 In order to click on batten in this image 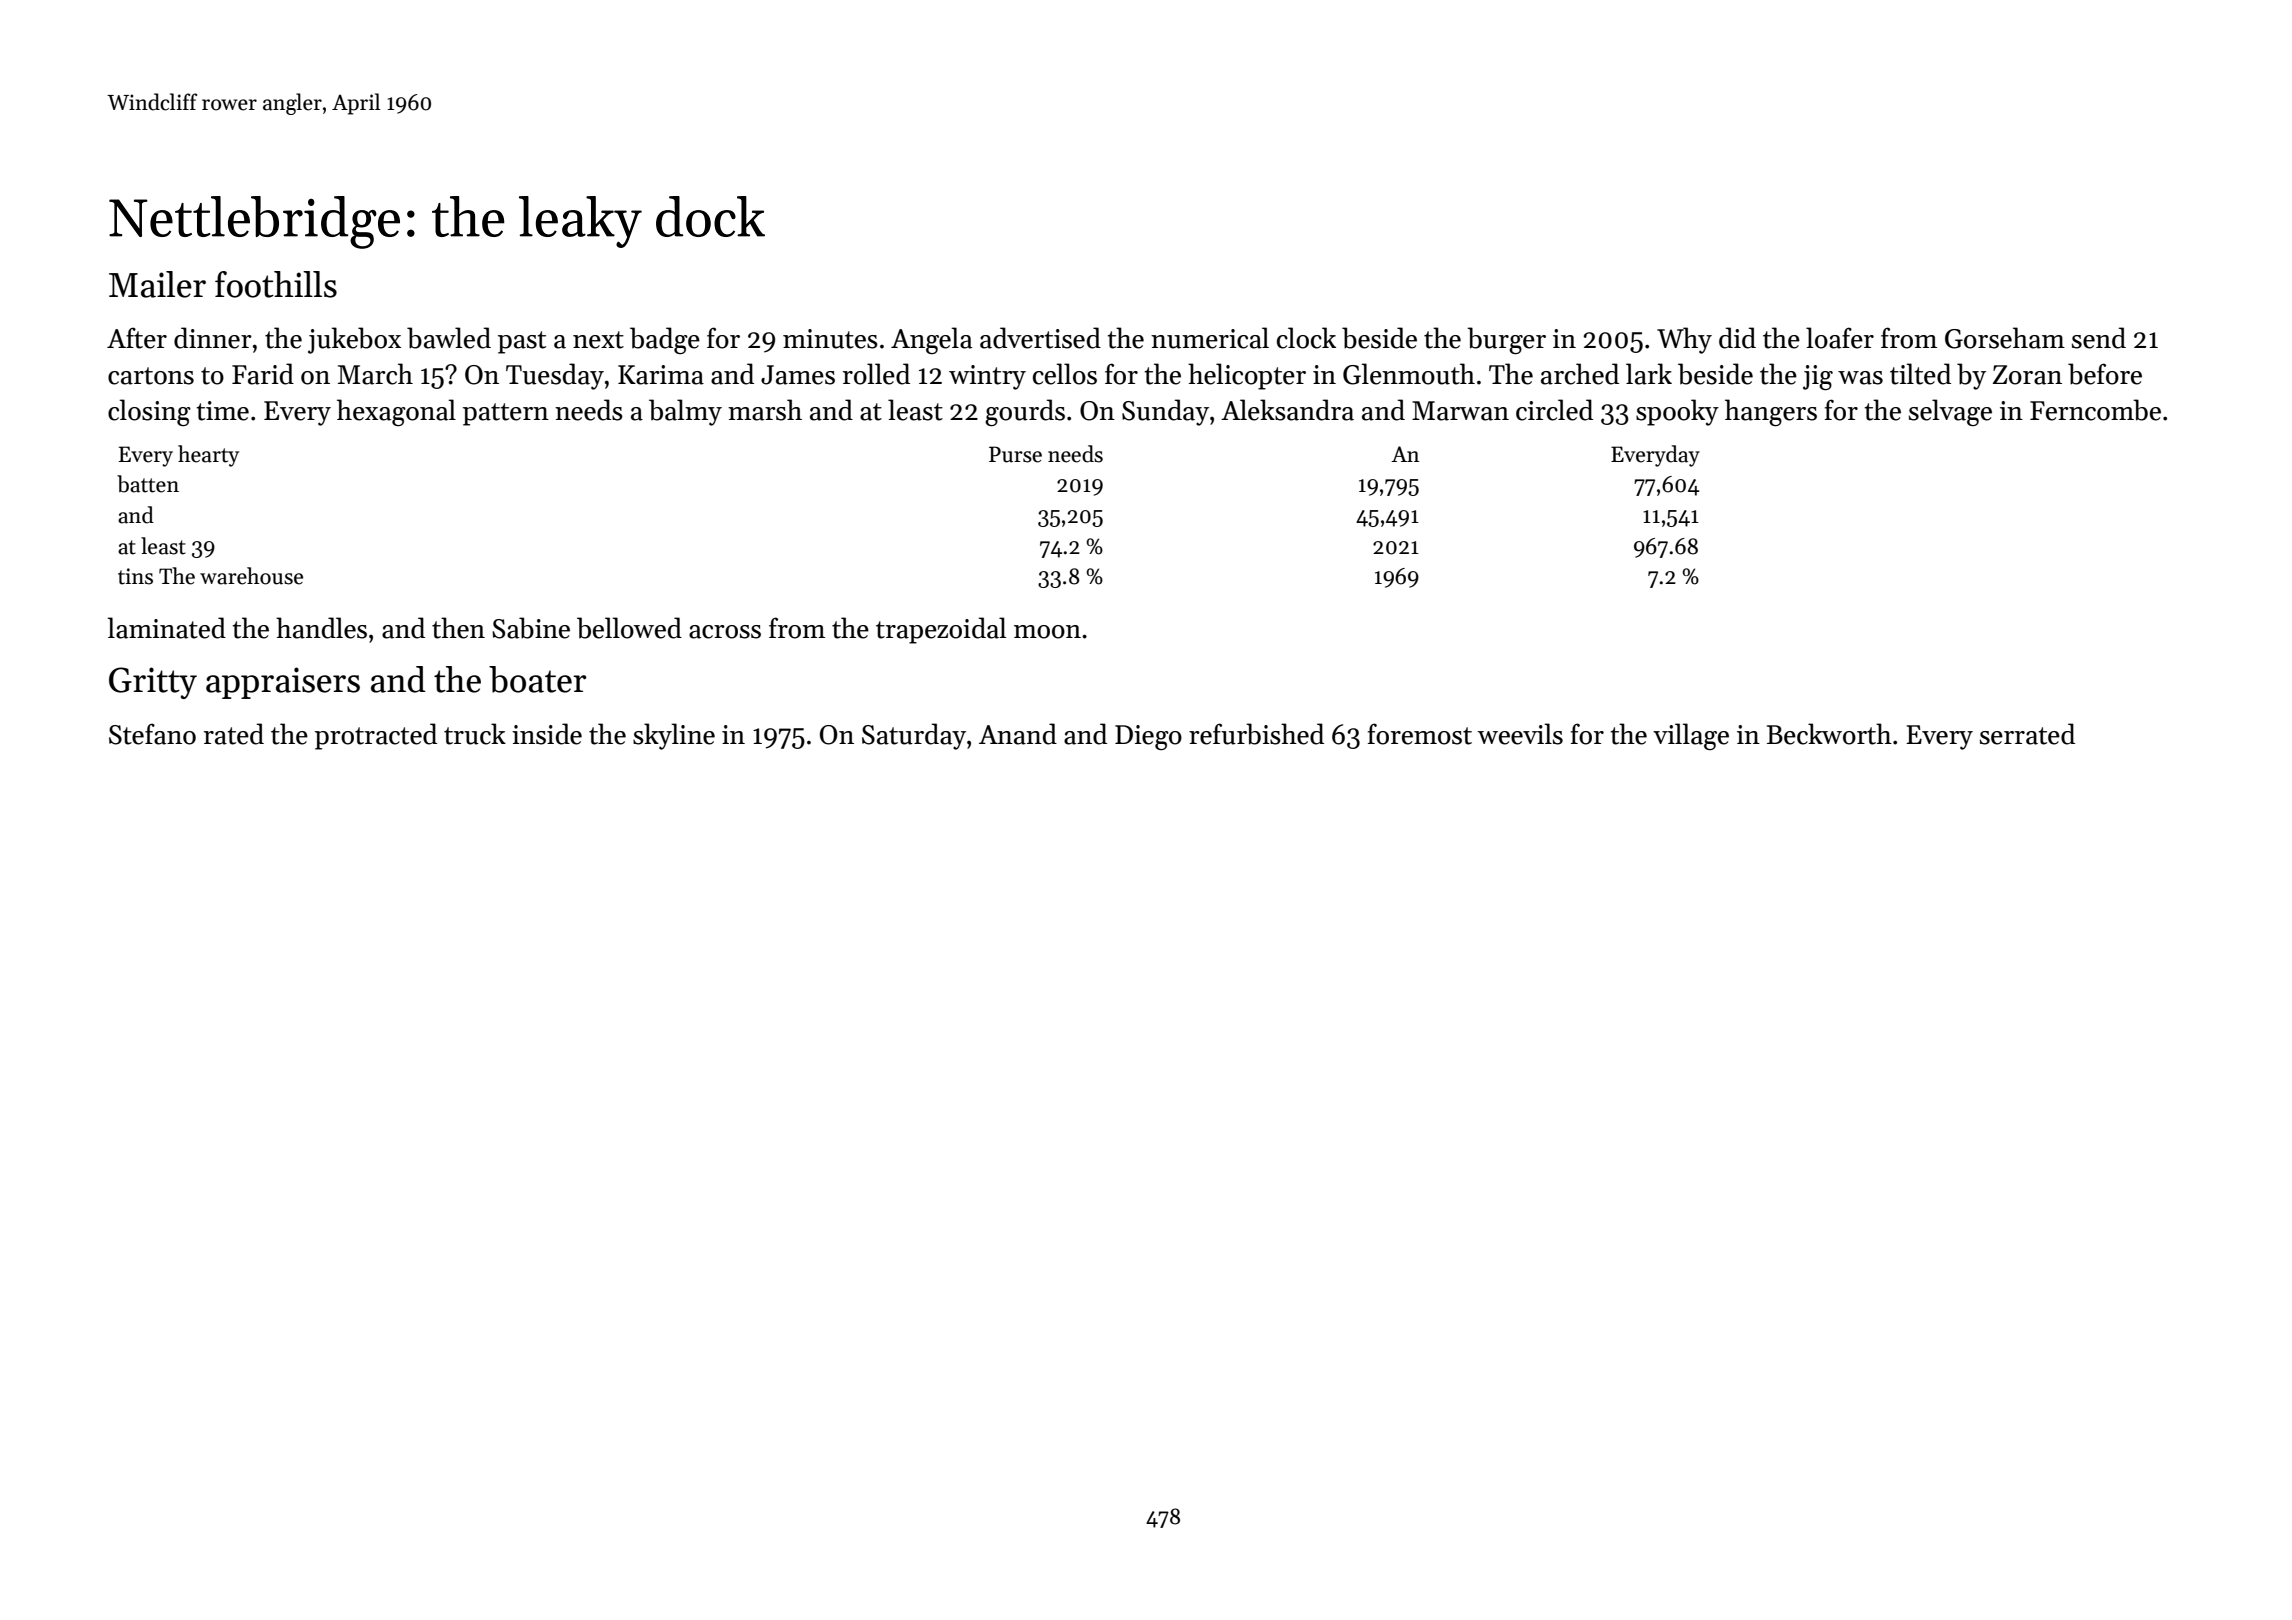, I will do `click(148, 484)`.
